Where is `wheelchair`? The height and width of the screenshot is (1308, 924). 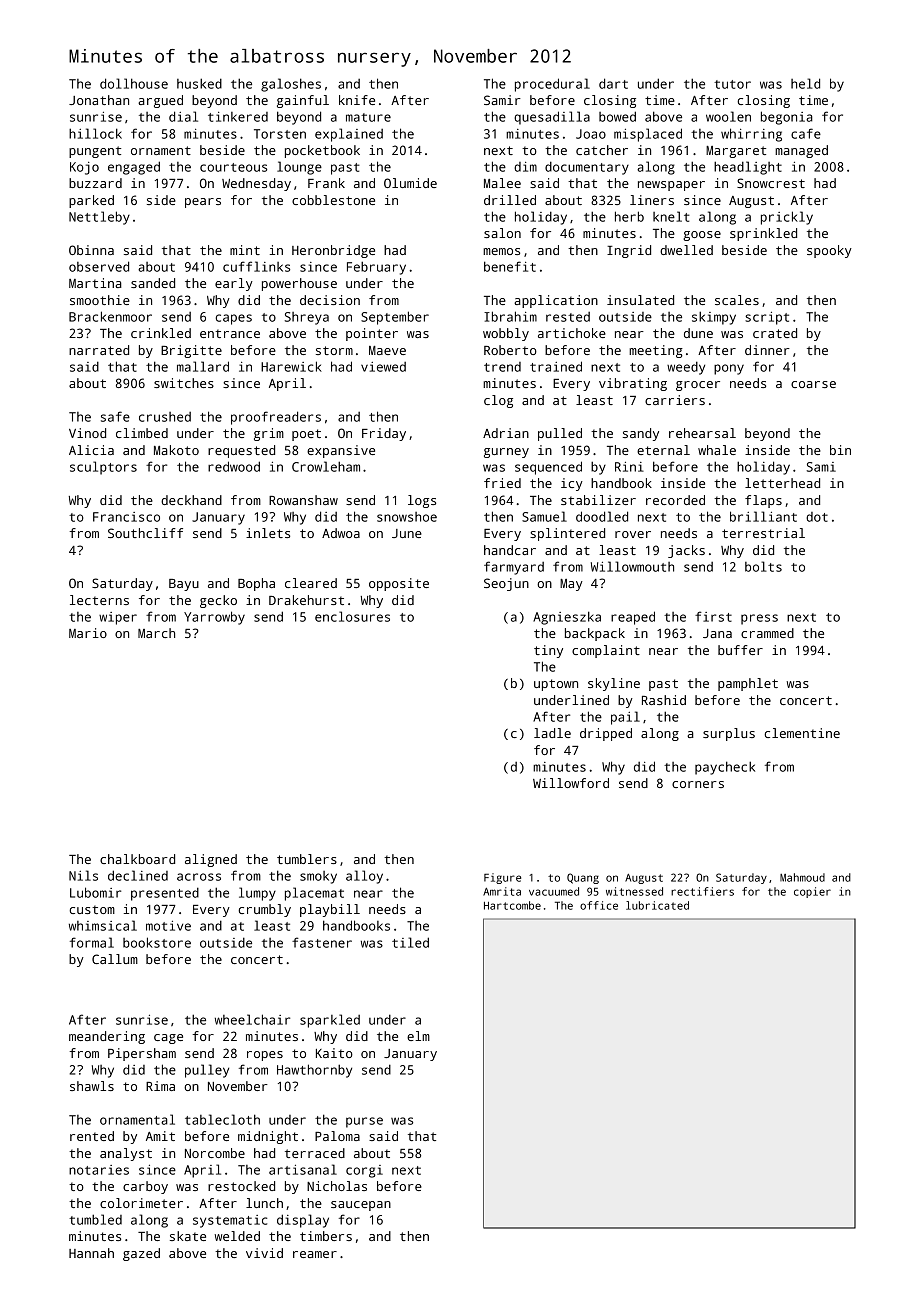 wheelchair is located at coordinates (252, 1019).
